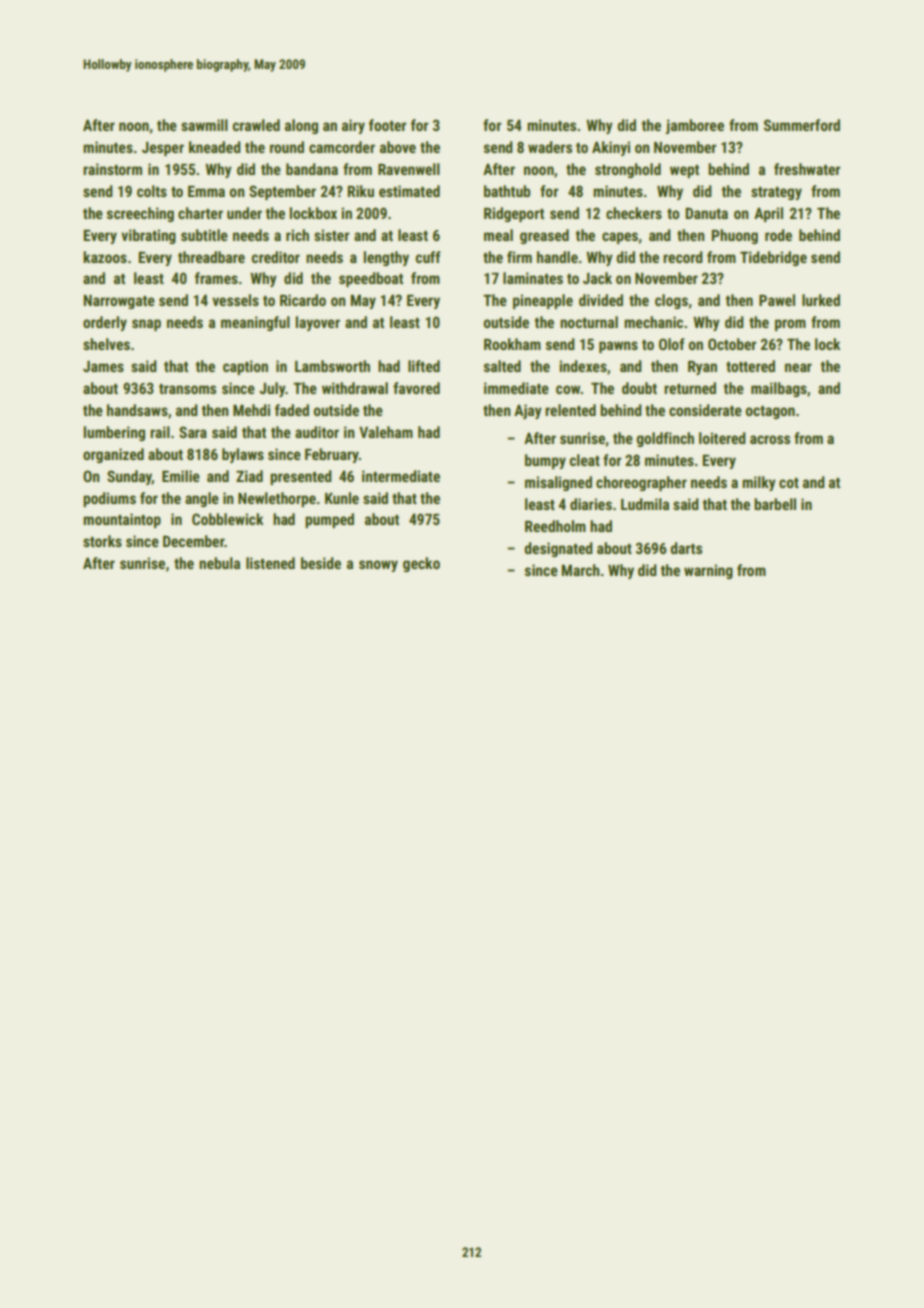 This document has width=924, height=1308. Describe the element at coordinates (732, 344) in the document. I see `October` at that location.
